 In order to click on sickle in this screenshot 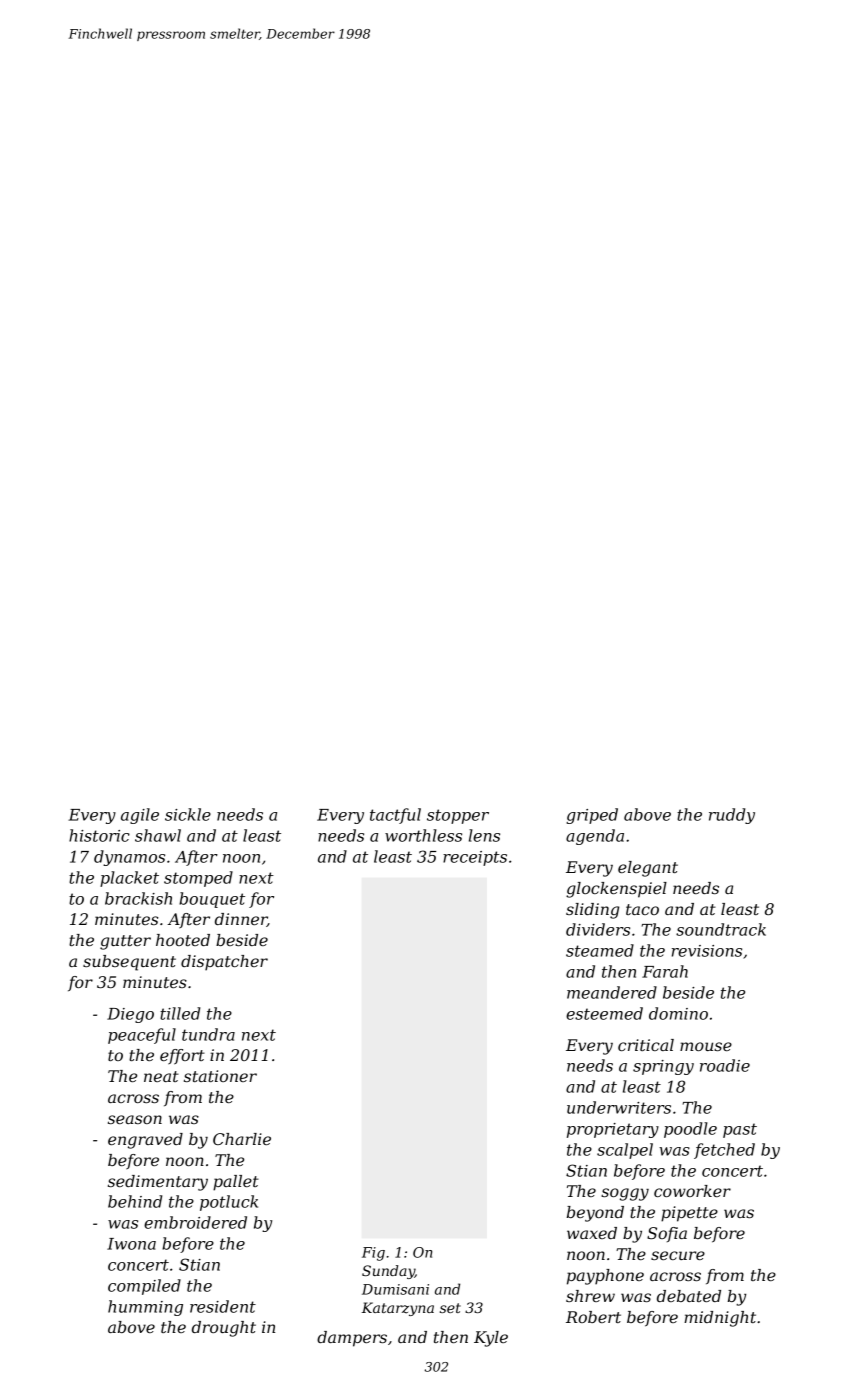, I will do `click(188, 814)`.
